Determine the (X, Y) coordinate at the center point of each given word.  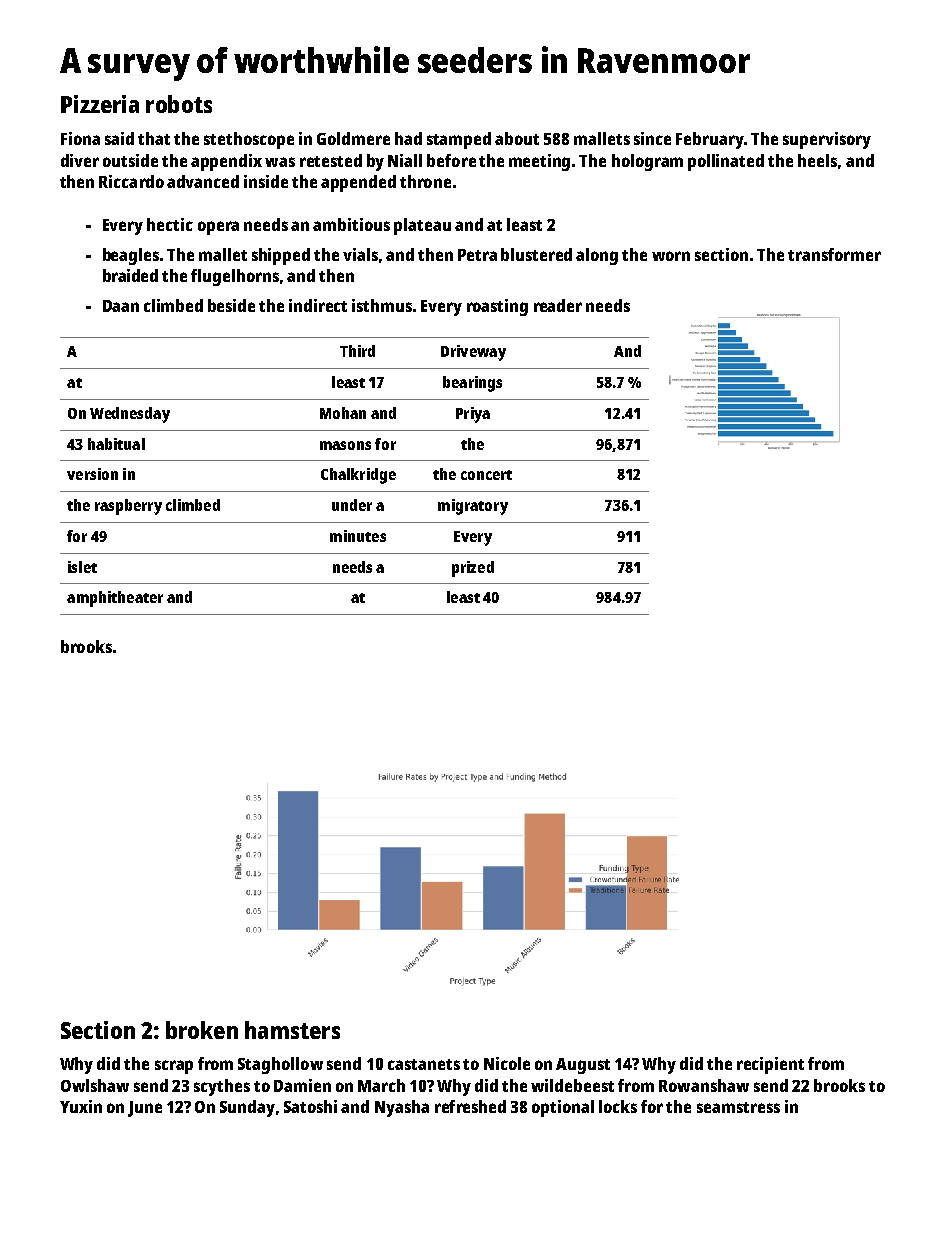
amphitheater (115, 599)
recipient (770, 1065)
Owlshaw (95, 1085)
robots (179, 104)
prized (473, 569)
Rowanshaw (704, 1085)
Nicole (507, 1063)
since (652, 138)
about (517, 138)
